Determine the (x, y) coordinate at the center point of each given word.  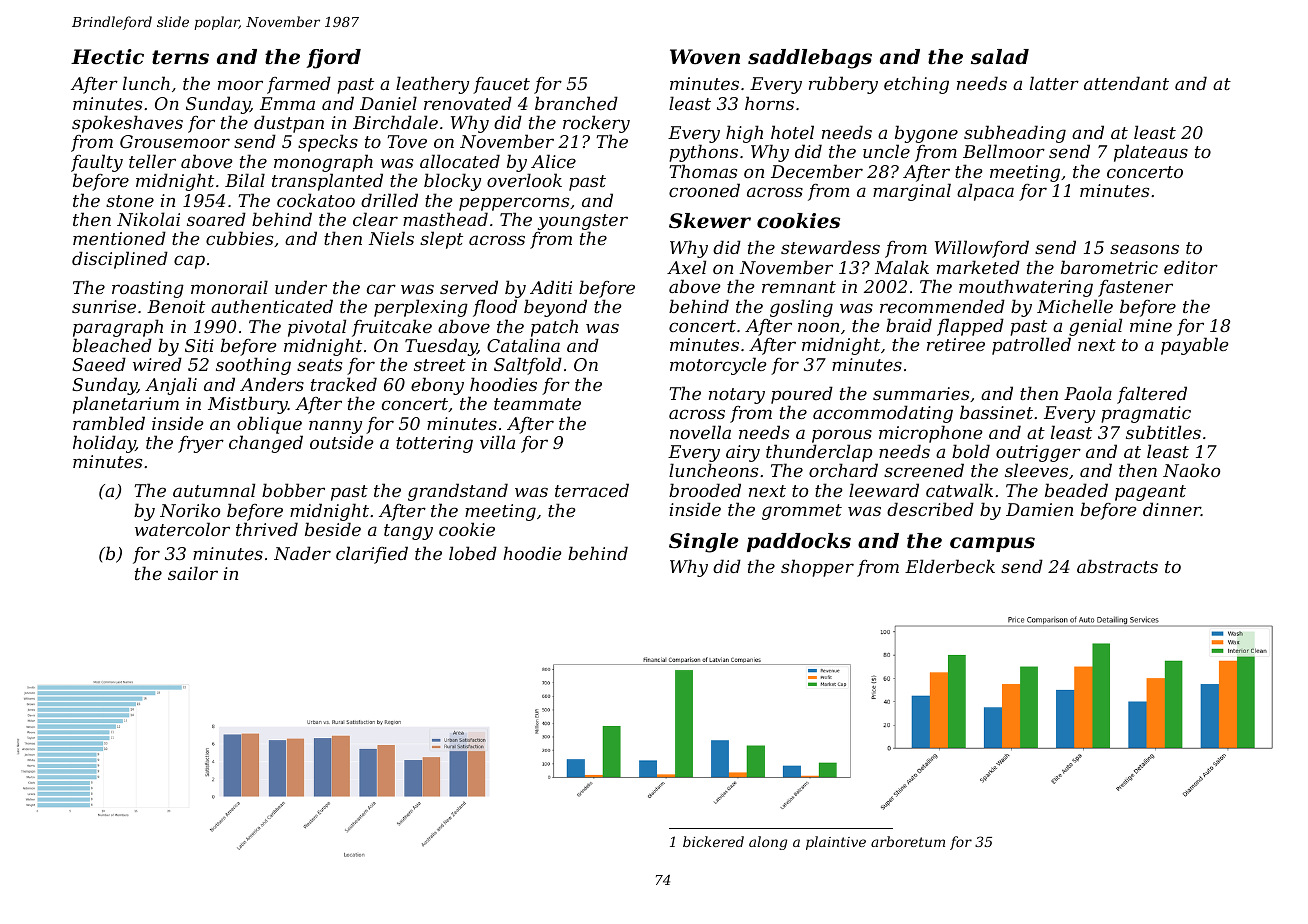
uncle (886, 151)
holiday (104, 444)
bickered (713, 841)
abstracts (1117, 566)
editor (1191, 267)
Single (704, 543)
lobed (473, 553)
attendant (1126, 83)
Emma (287, 103)
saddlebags (810, 59)
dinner (1172, 509)
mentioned (119, 238)
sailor (193, 573)
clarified (372, 555)
